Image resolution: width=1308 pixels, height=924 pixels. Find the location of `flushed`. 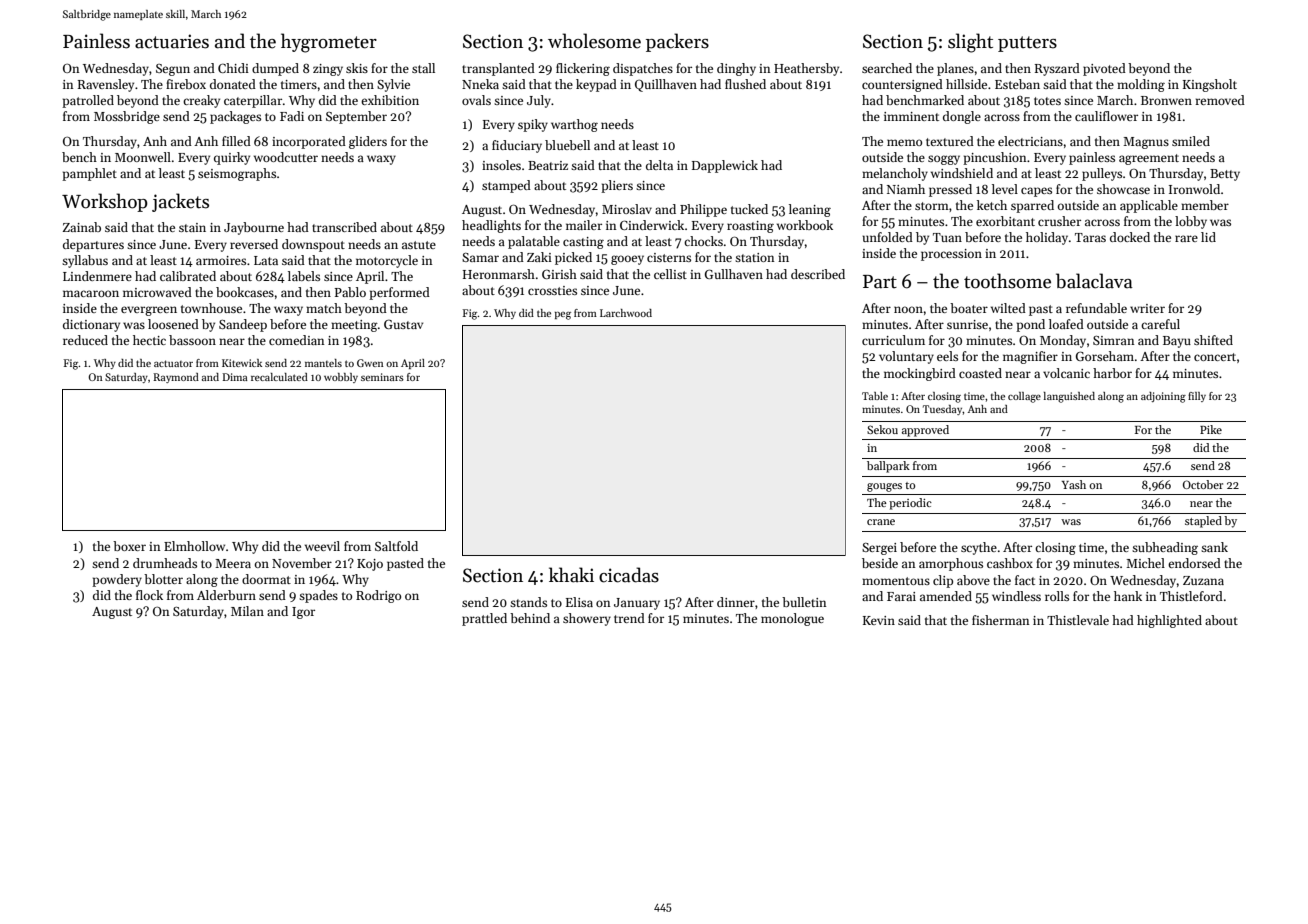

flushed is located at coordinates (745, 84).
